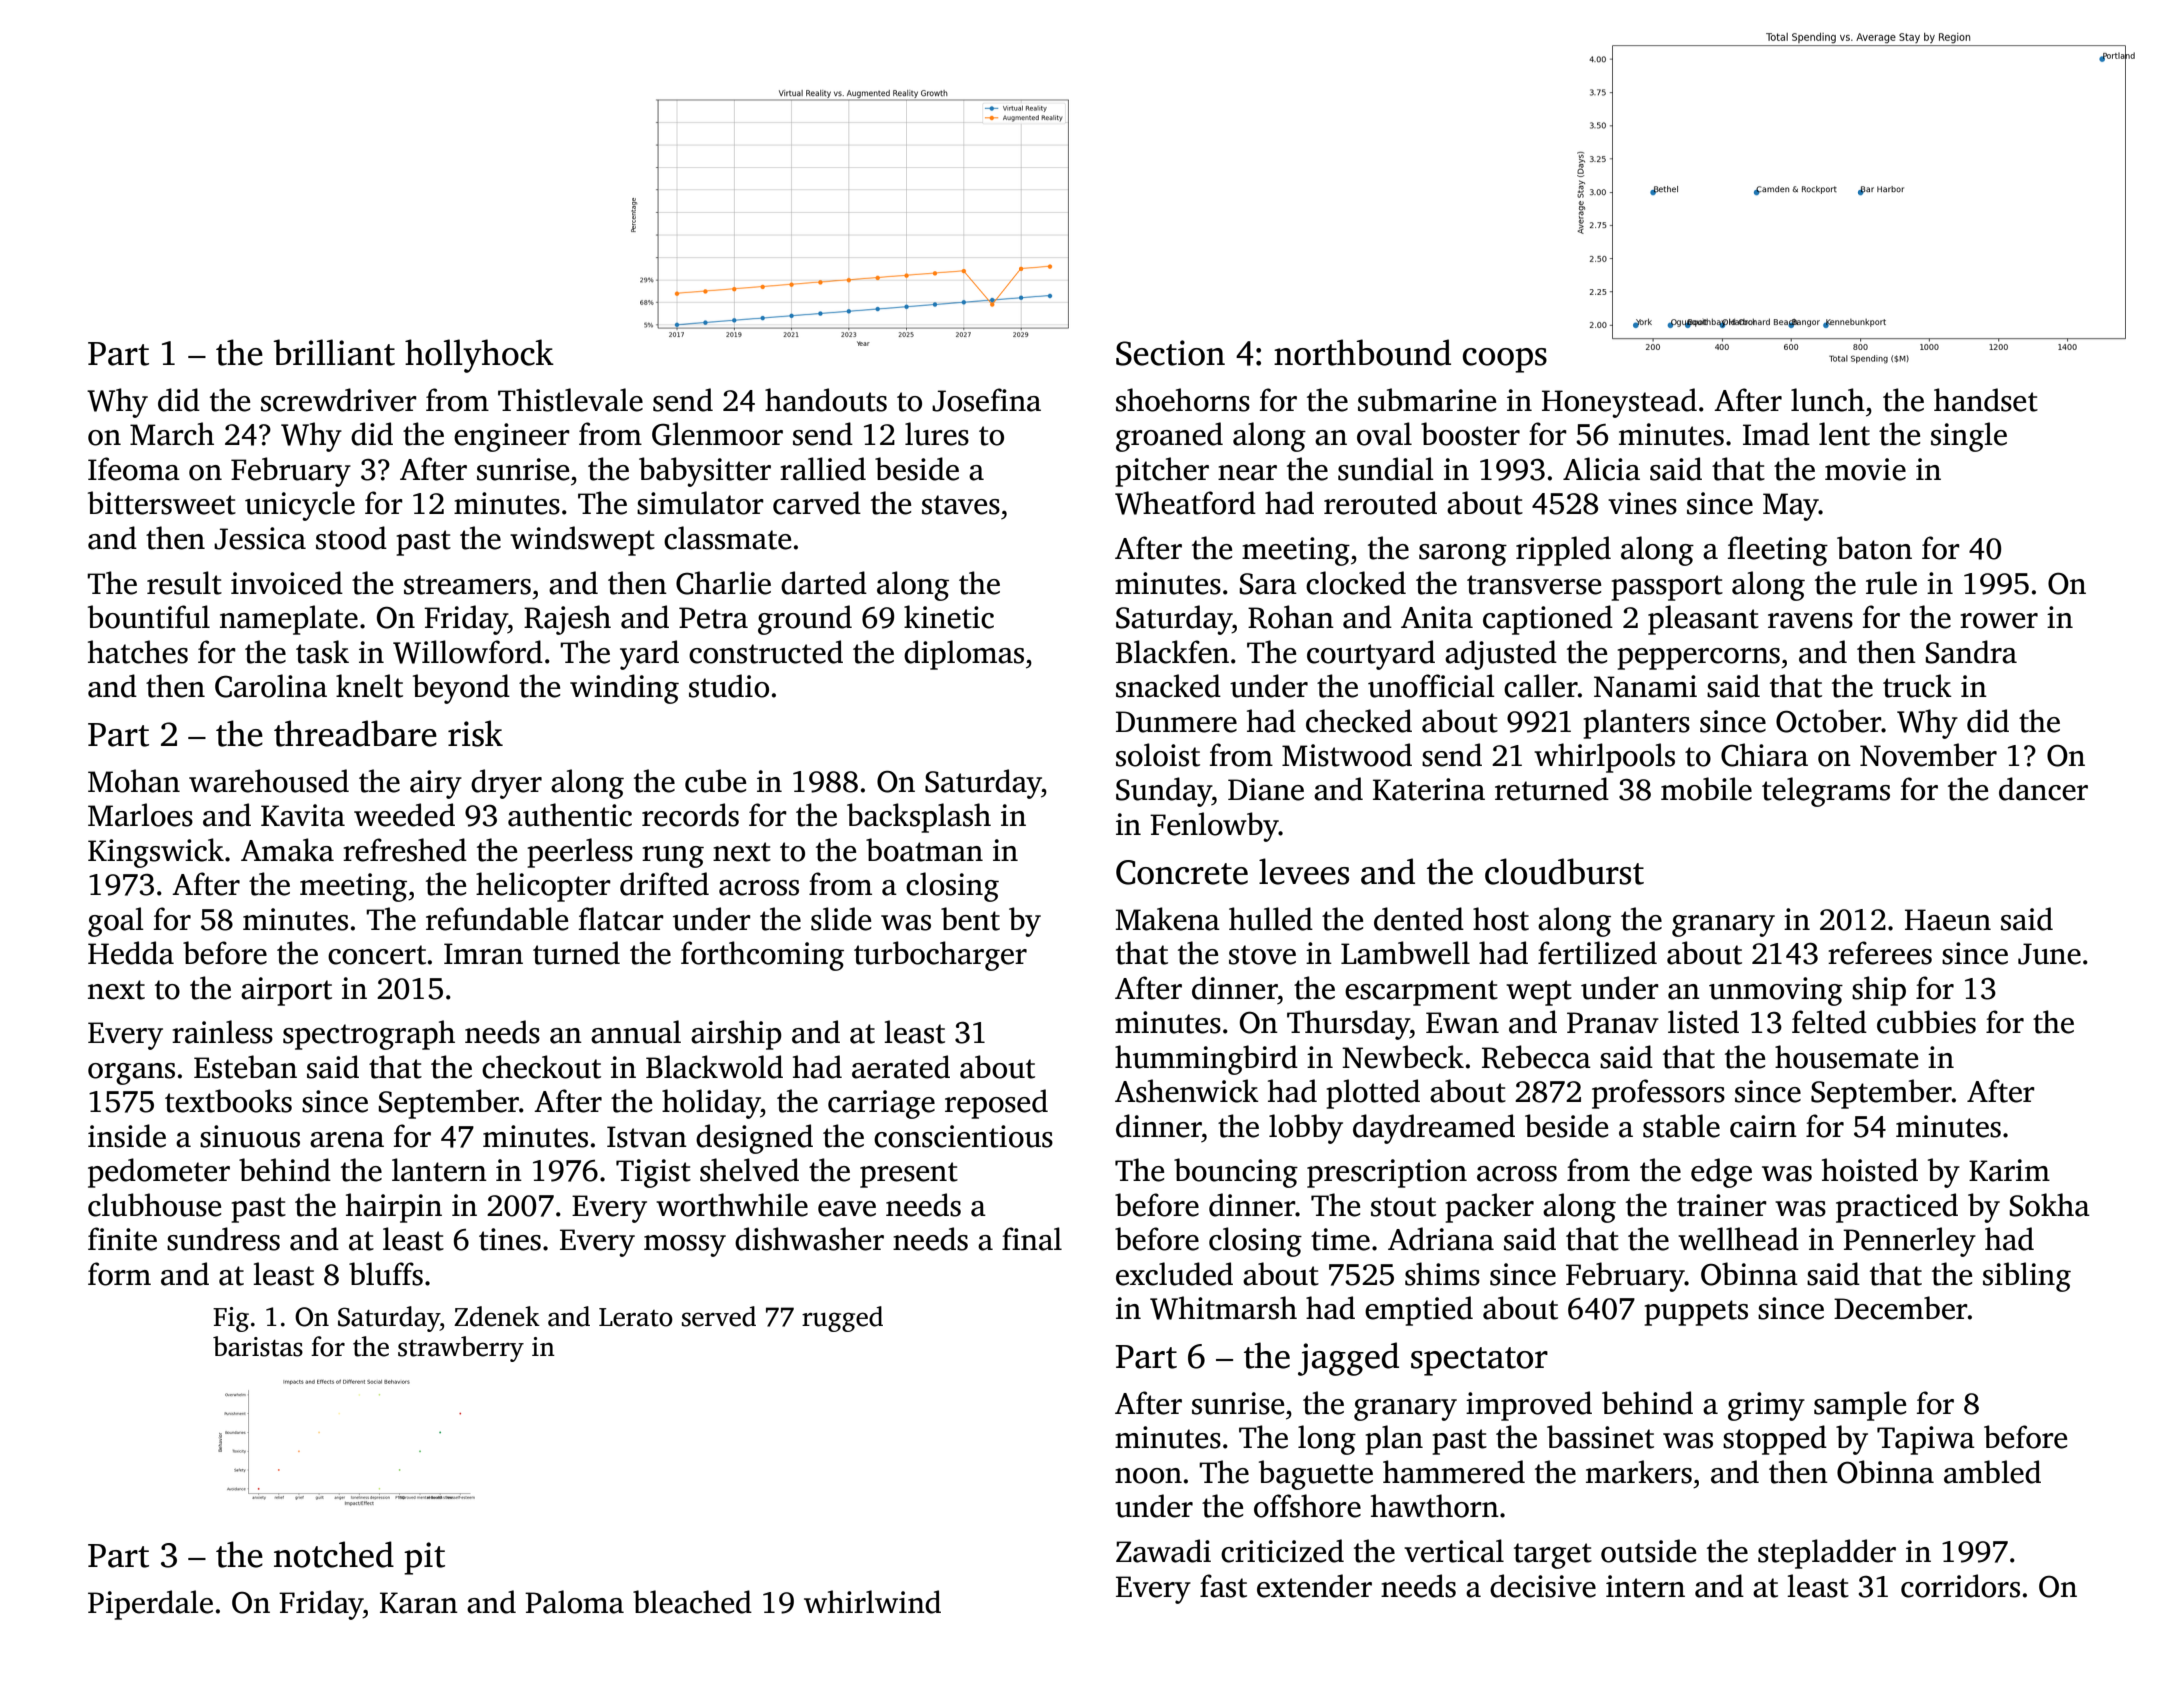  What do you see at coordinates (1170, 353) in the document?
I see `Section` at bounding box center [1170, 353].
